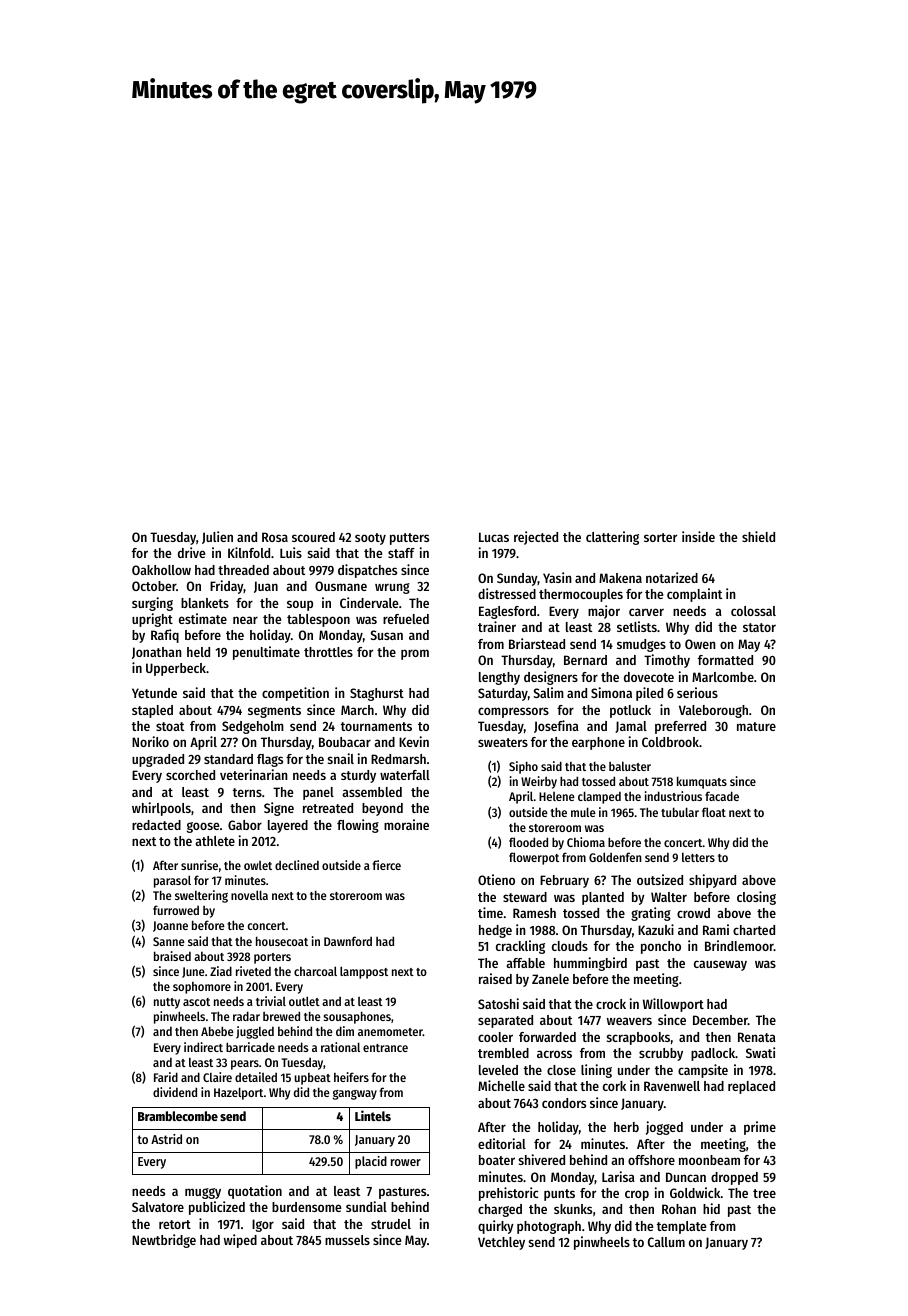  I want to click on charged, so click(500, 1210).
